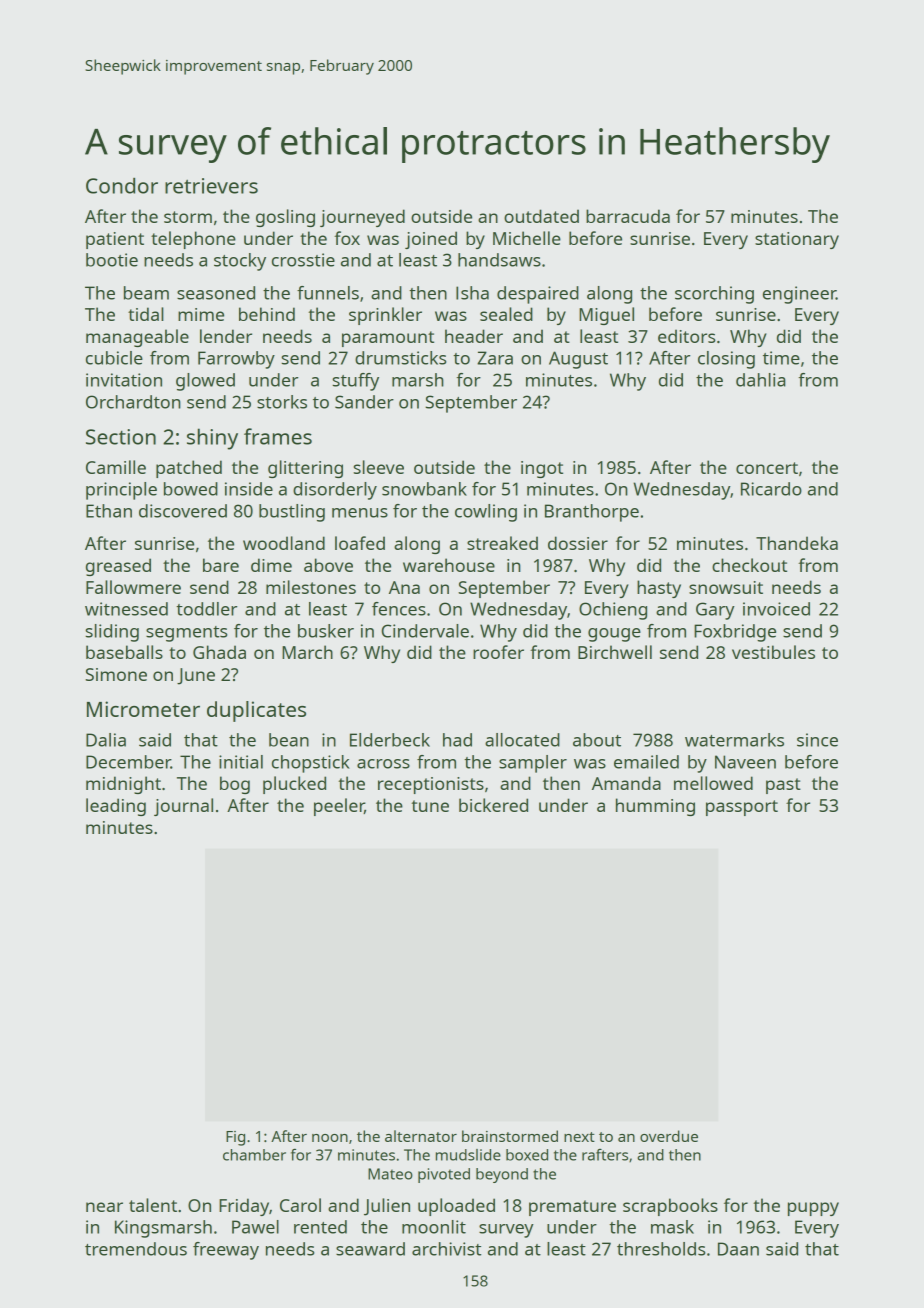 This document has width=924, height=1308. I want to click on time, so click(781, 358).
